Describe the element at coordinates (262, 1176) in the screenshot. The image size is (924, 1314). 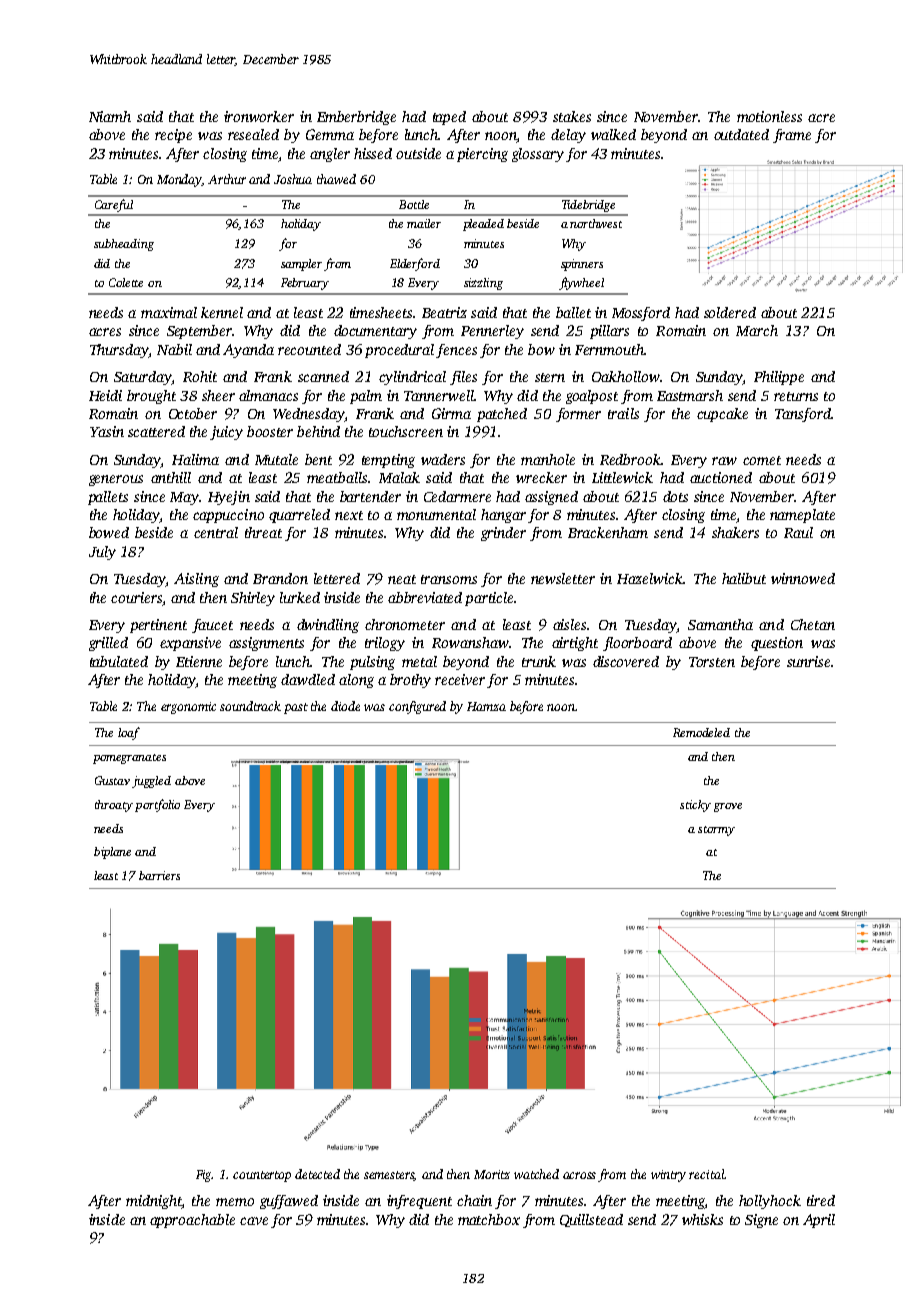
I see `countertop` at that location.
